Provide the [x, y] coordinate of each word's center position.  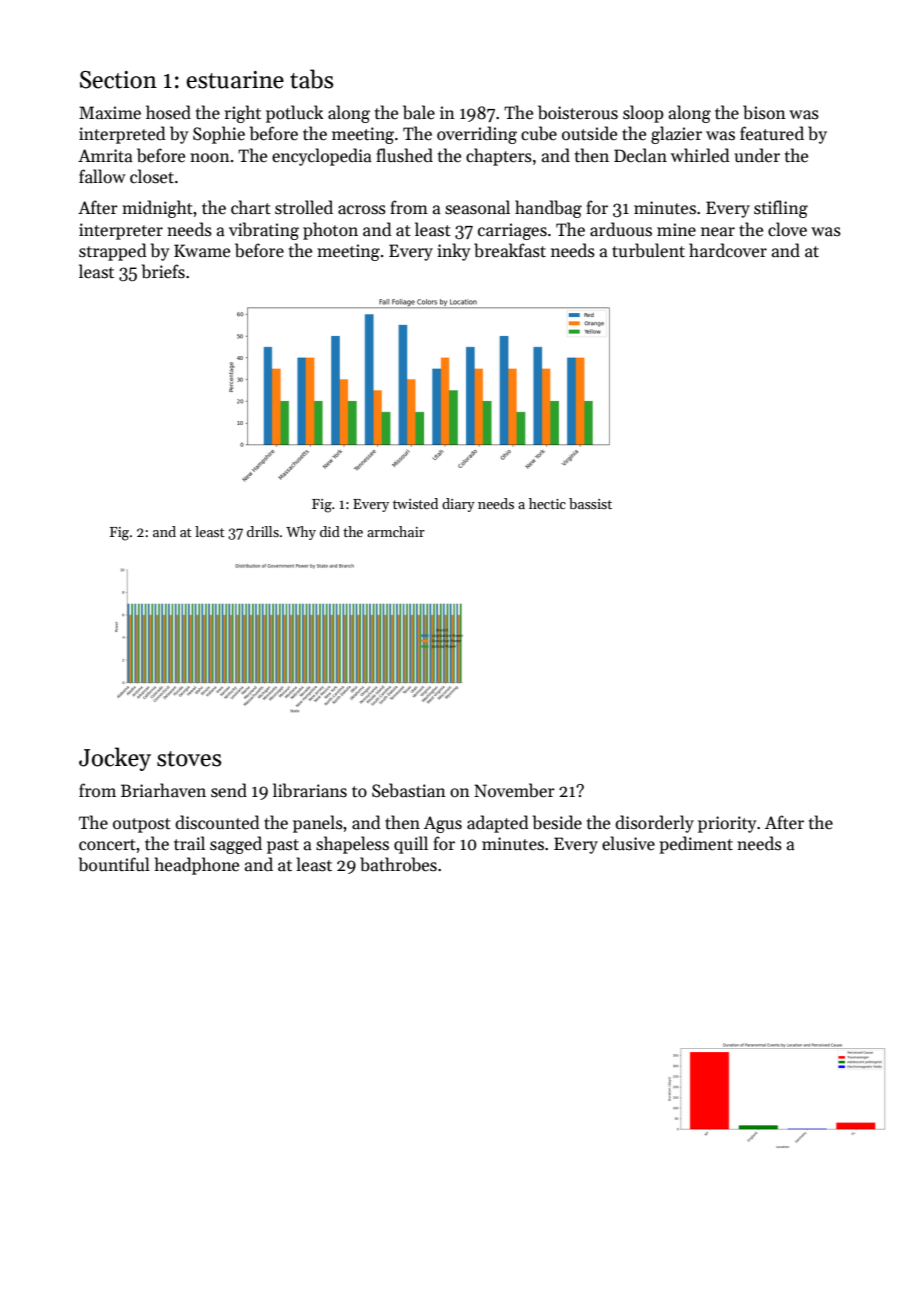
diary [458, 505]
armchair [396, 531]
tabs [311, 79]
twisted [415, 503]
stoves [189, 759]
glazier [676, 135]
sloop [643, 114]
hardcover [728, 250]
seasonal [477, 207]
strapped [113, 252]
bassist [590, 503]
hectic [547, 503]
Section [118, 80]
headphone [197, 866]
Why [301, 533]
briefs [163, 271]
